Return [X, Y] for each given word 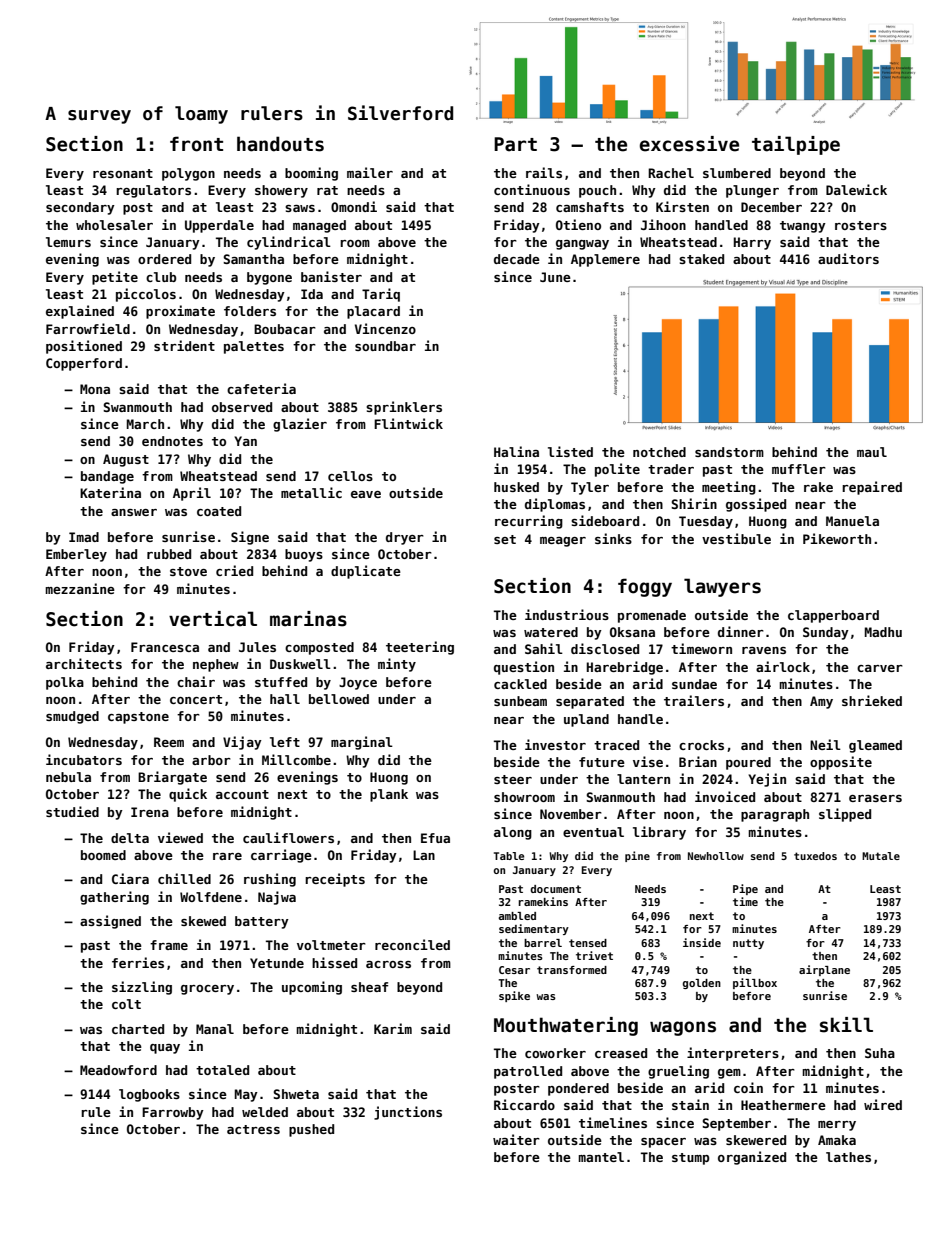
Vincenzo [385, 328]
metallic [311, 492]
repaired [872, 488]
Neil [825, 744]
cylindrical [289, 243]
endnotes [172, 441]
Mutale [881, 856]
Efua [435, 838]
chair [196, 681]
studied [72, 811]
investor [555, 744]
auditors [848, 258]
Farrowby [173, 1113]
